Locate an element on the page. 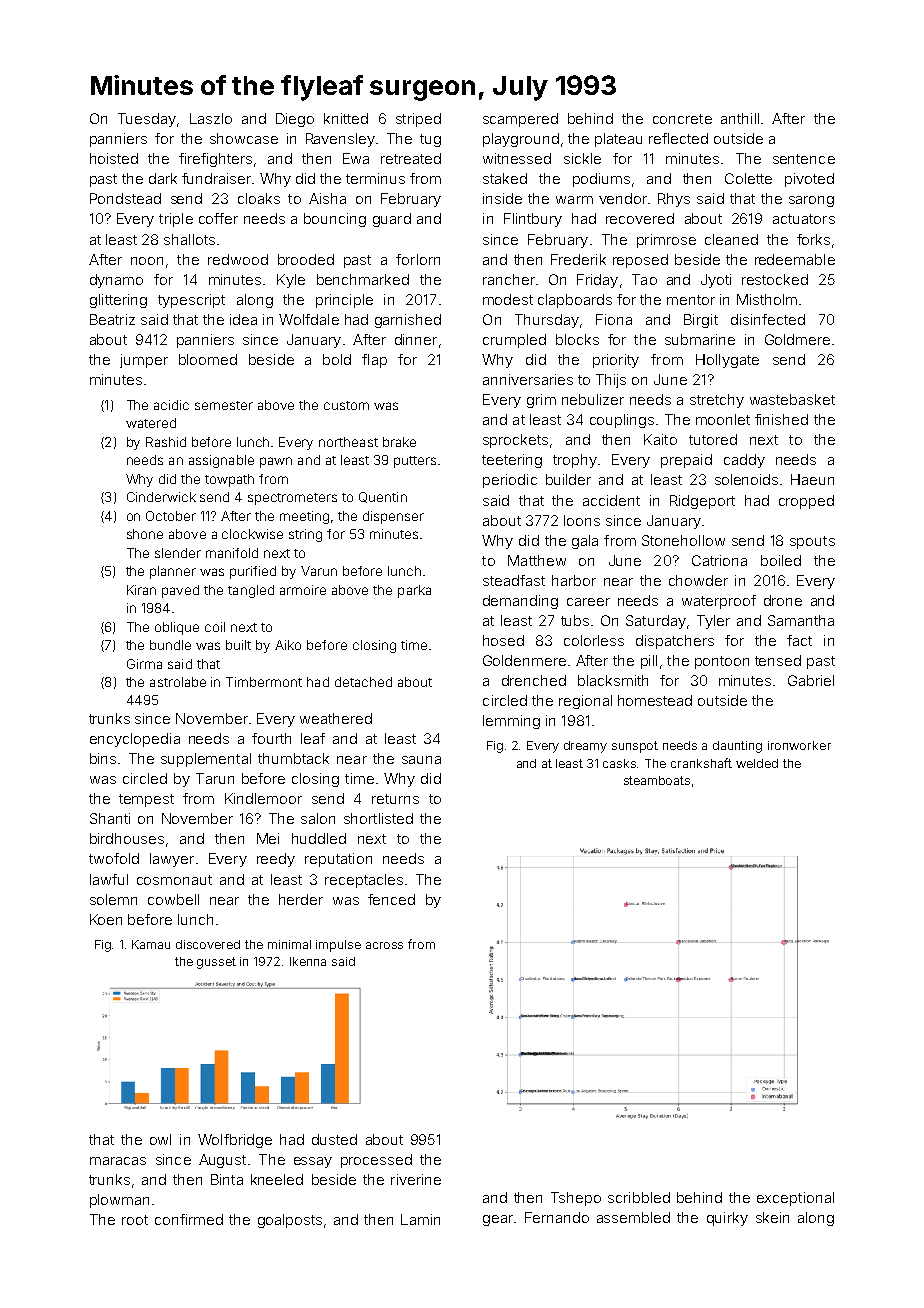 This document has height=1308, width=924. hoisted is located at coordinates (114, 158).
